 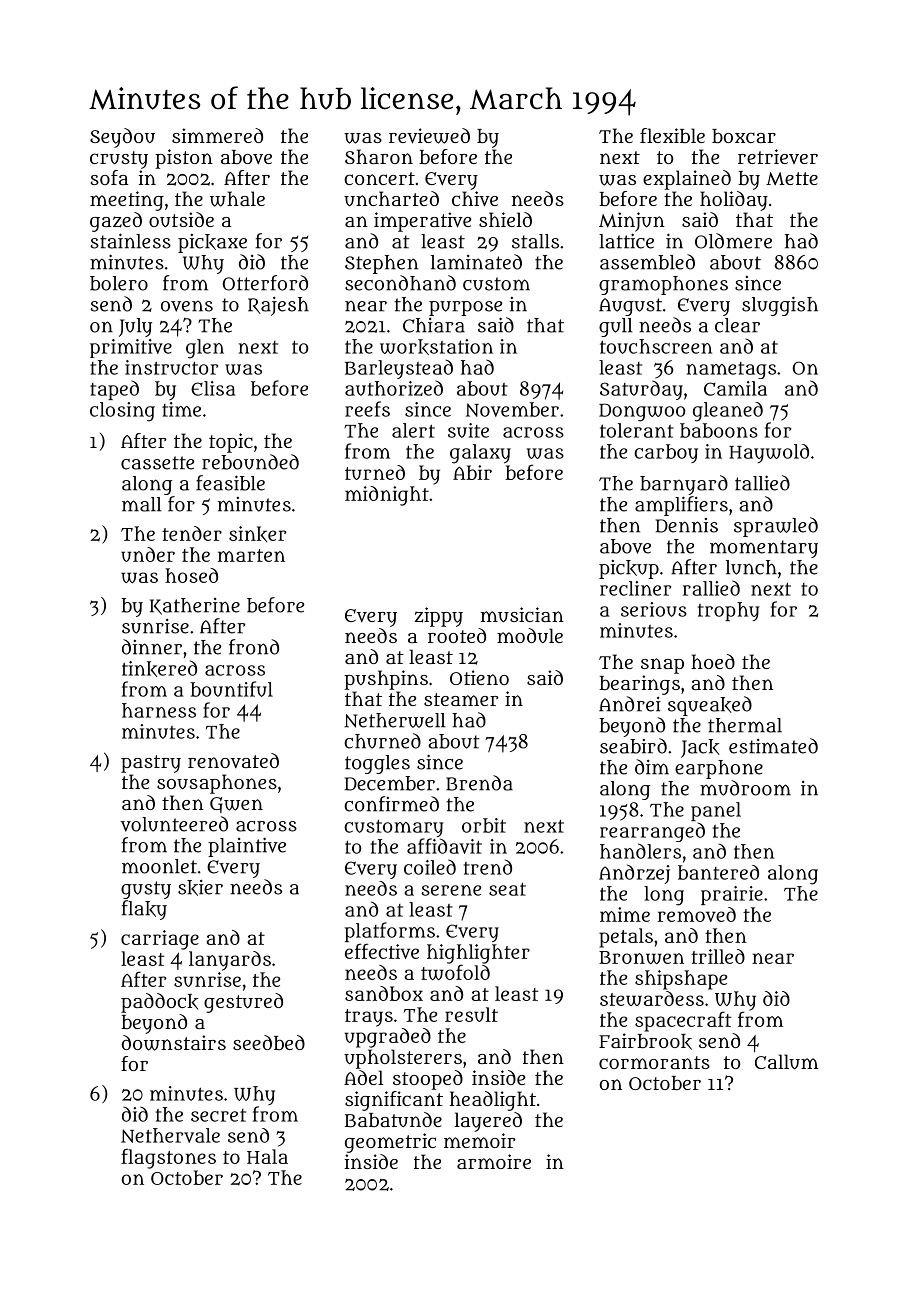 I want to click on cormorants, so click(x=654, y=1062).
